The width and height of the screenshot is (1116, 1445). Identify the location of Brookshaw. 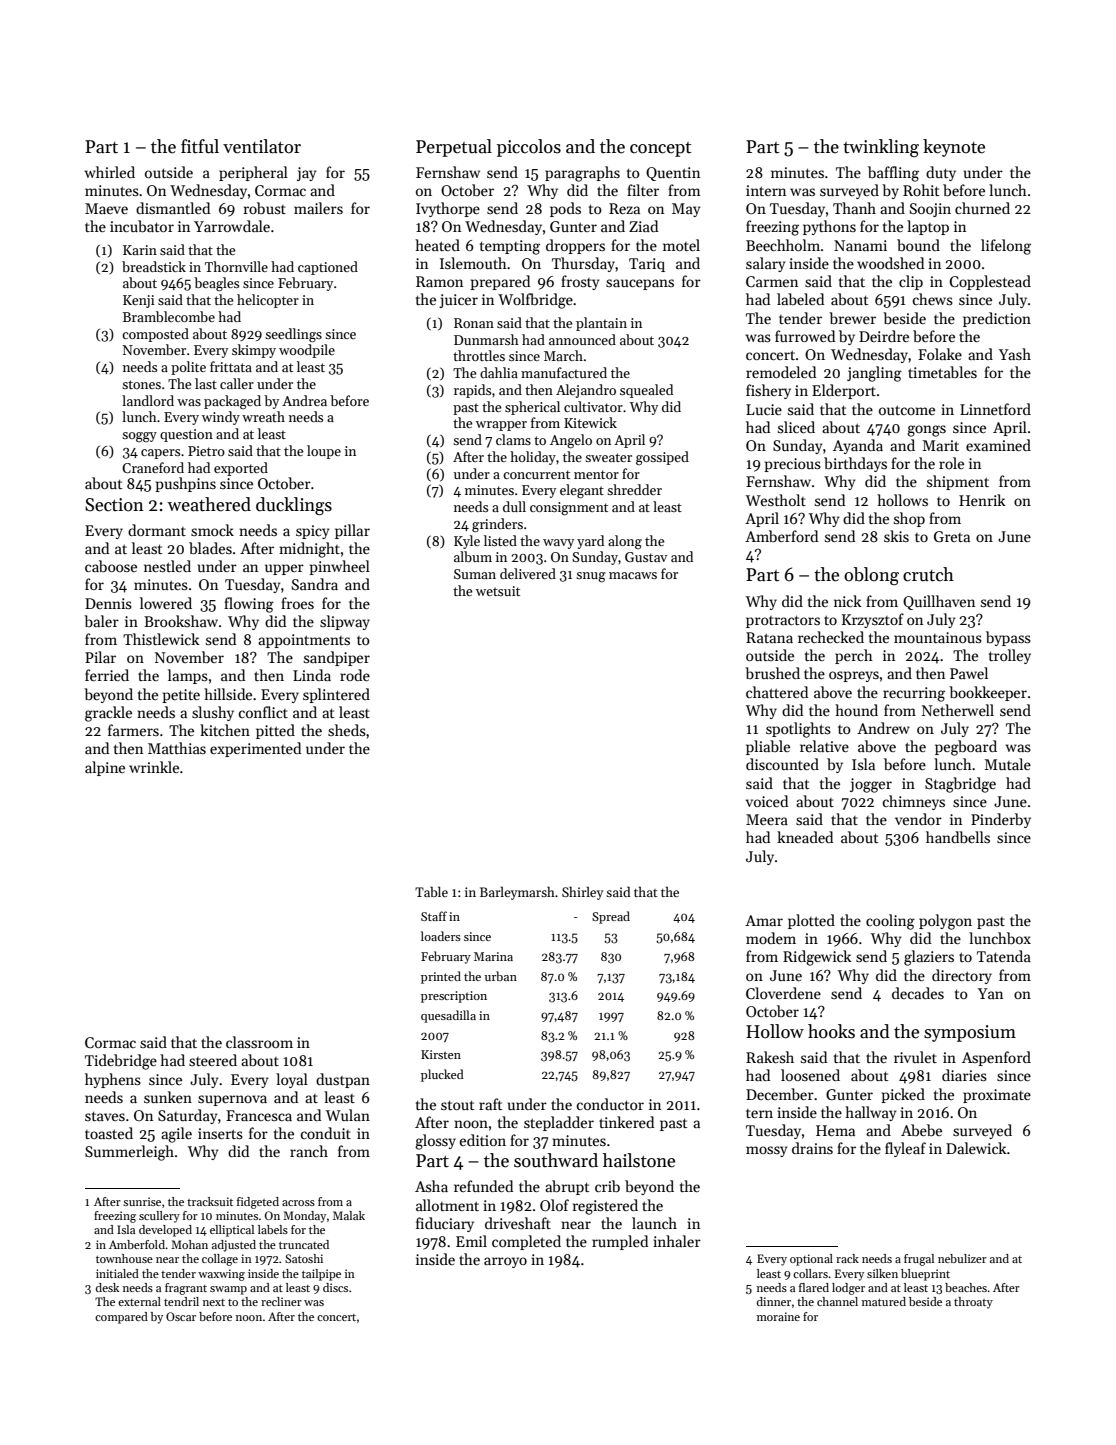
(181, 621).
